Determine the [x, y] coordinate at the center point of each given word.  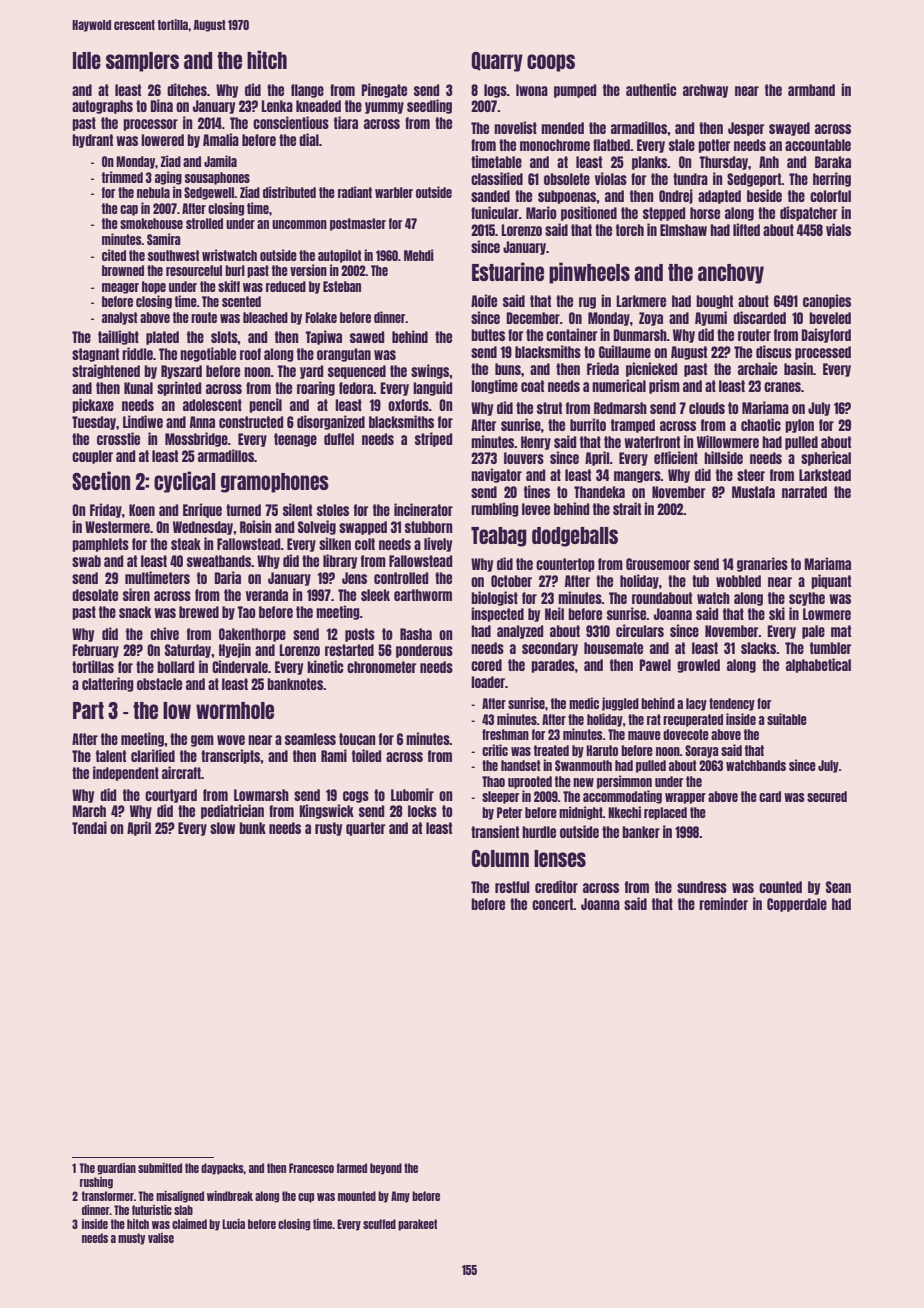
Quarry [497, 62]
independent [126, 773]
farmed [352, 1168]
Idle [87, 60]
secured [827, 796]
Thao [493, 781]
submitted [160, 1168]
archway [705, 91]
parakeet [417, 1225]
